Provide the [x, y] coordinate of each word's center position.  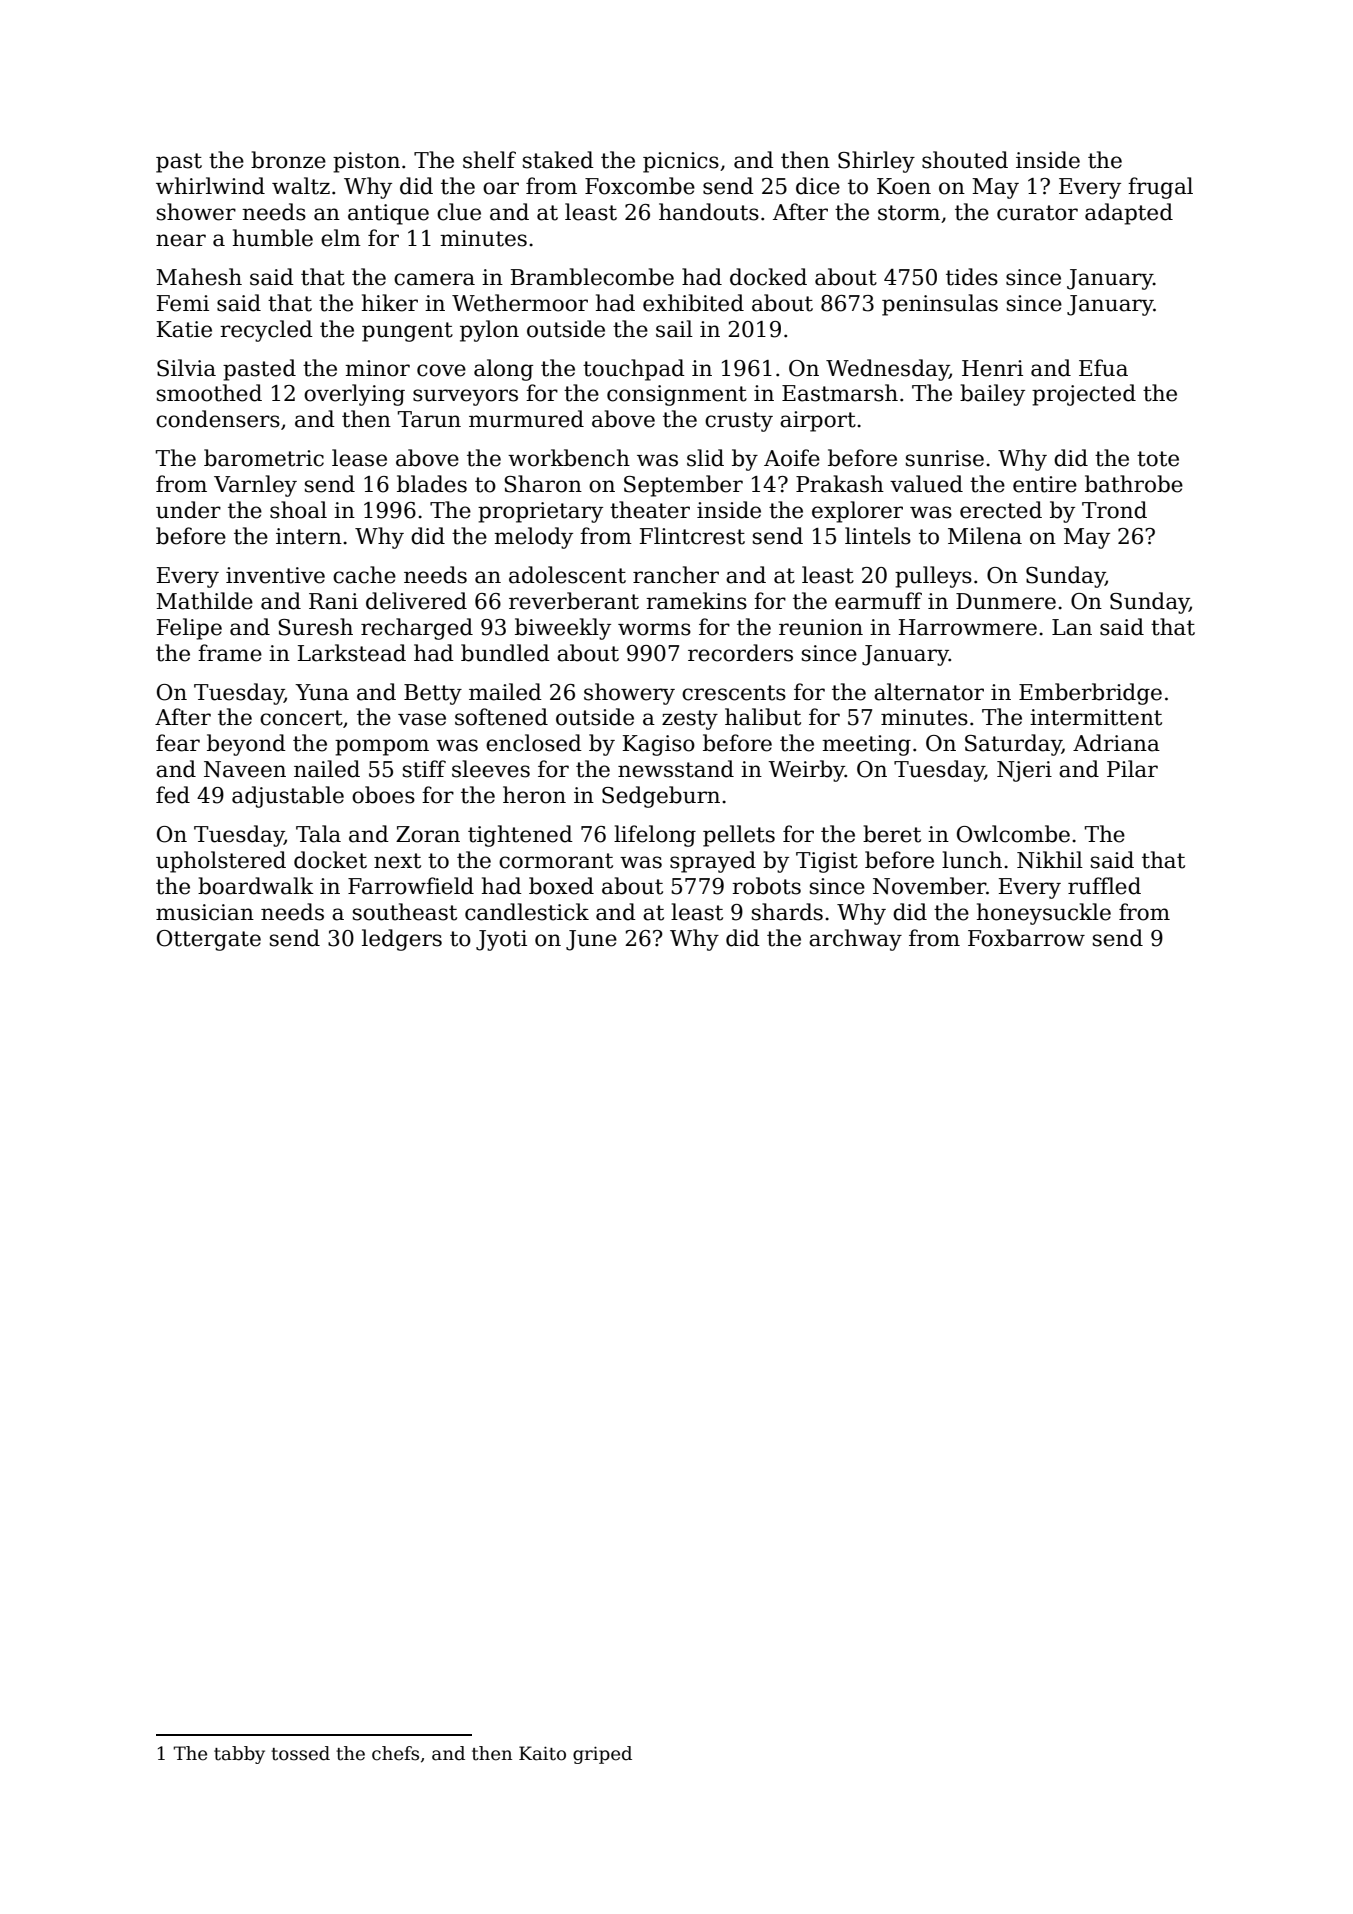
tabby [239, 1755]
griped [602, 1755]
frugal [1160, 188]
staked [558, 160]
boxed [561, 886]
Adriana [1116, 743]
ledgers [402, 940]
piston [366, 162]
